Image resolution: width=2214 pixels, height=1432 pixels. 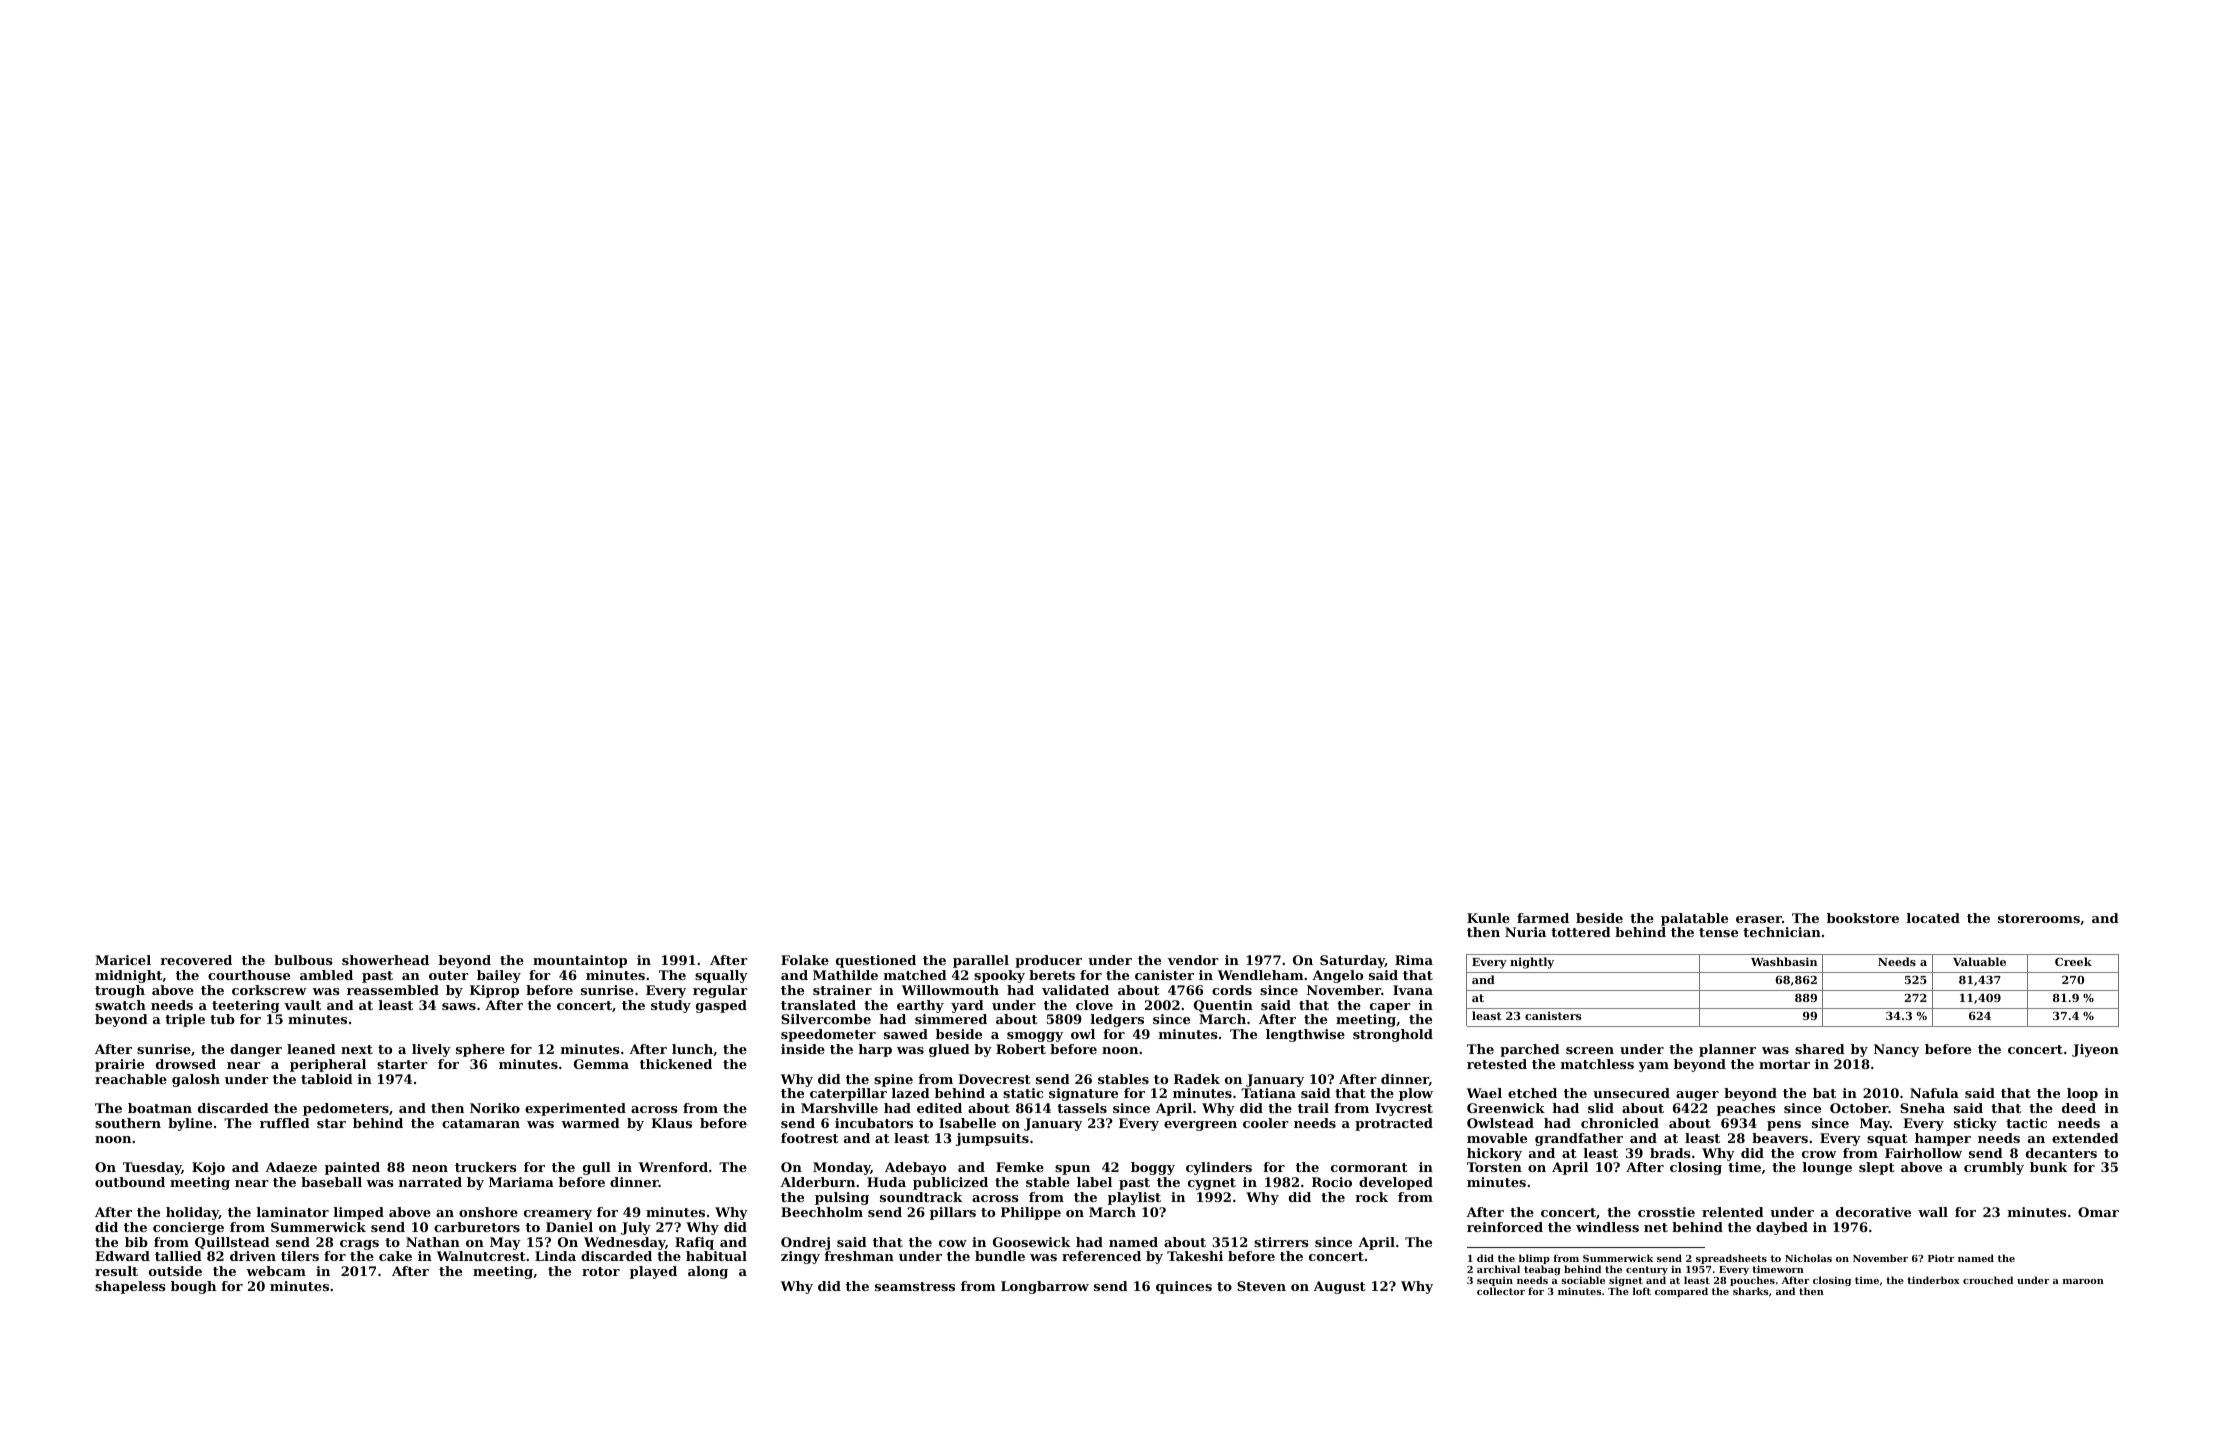 What do you see at coordinates (999, 976) in the screenshot?
I see `spooky` at bounding box center [999, 976].
